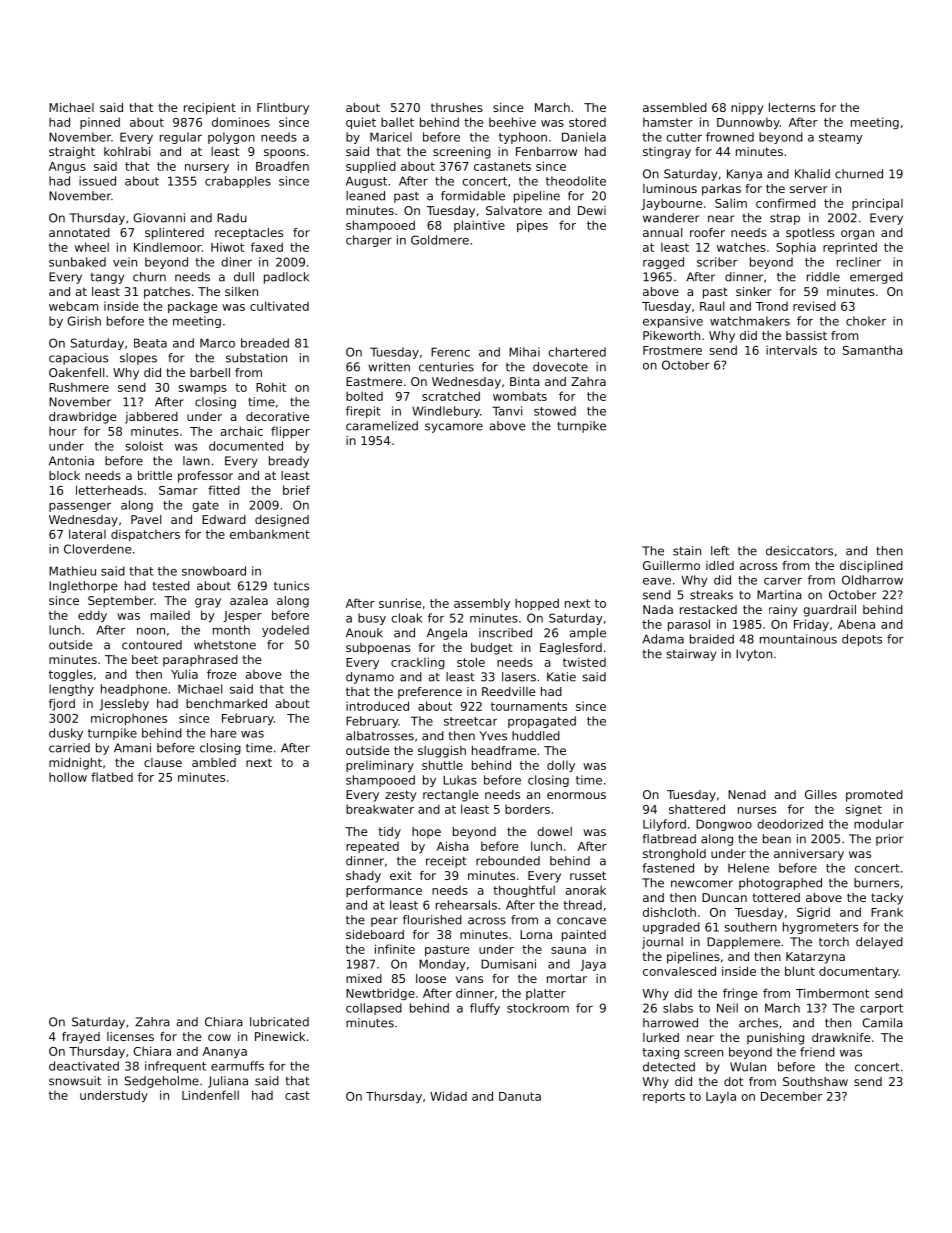 Image resolution: width=952 pixels, height=1233 pixels. What do you see at coordinates (707, 232) in the page?
I see `roofer` at bounding box center [707, 232].
